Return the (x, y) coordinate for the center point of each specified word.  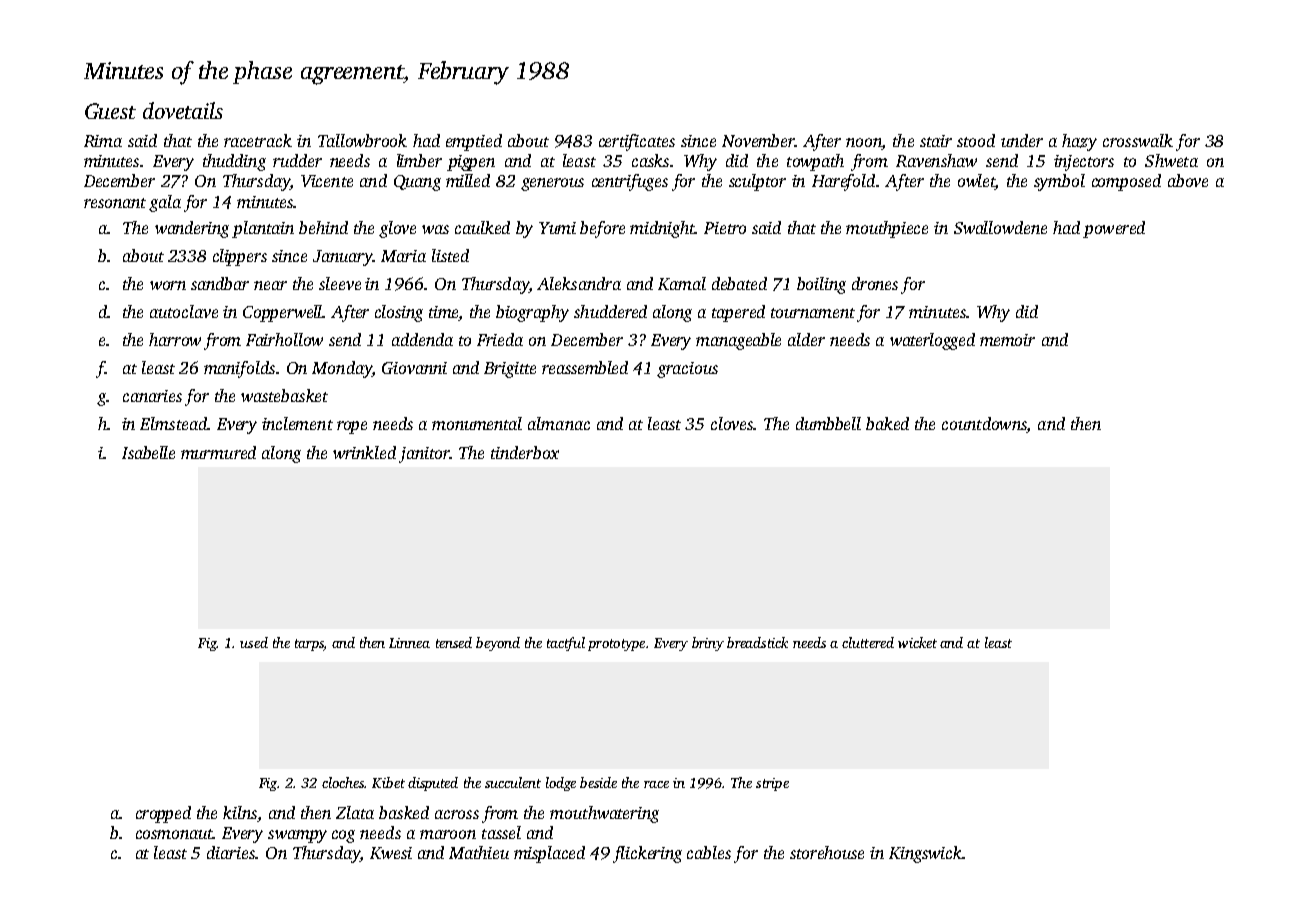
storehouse (827, 852)
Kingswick (926, 854)
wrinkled (364, 452)
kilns (240, 812)
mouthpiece (887, 229)
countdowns (984, 425)
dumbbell (828, 423)
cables (709, 852)
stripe (772, 784)
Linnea (409, 643)
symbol (1059, 182)
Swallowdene (1000, 227)
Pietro (725, 228)
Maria (403, 256)
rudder (297, 160)
